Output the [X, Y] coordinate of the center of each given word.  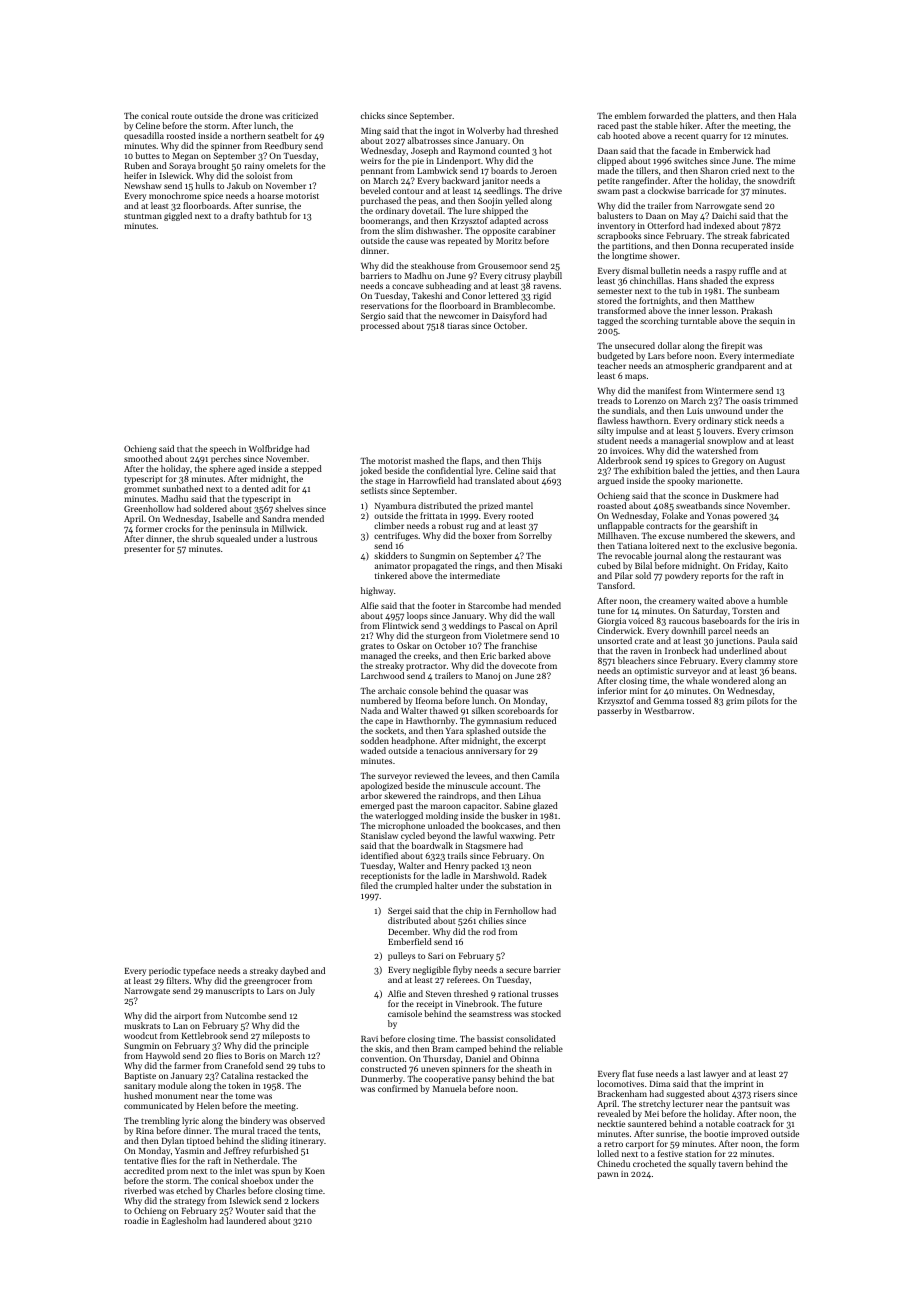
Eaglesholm [184, 1221]
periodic [165, 971]
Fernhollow [517, 910]
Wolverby [486, 131]
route [182, 116]
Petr [547, 836]
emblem [630, 115]
